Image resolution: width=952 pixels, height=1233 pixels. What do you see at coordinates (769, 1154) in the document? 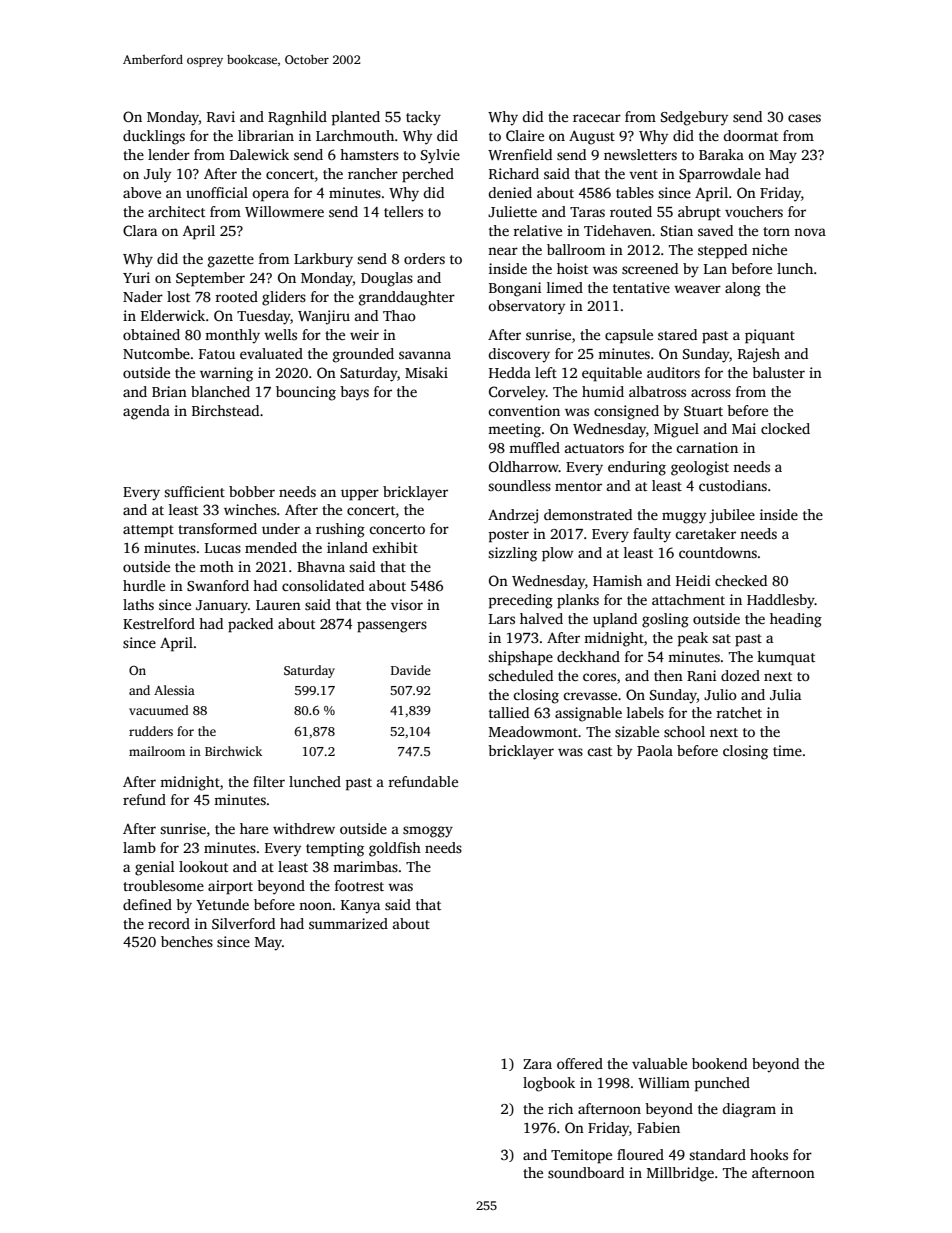
I see `hooks` at bounding box center [769, 1154].
